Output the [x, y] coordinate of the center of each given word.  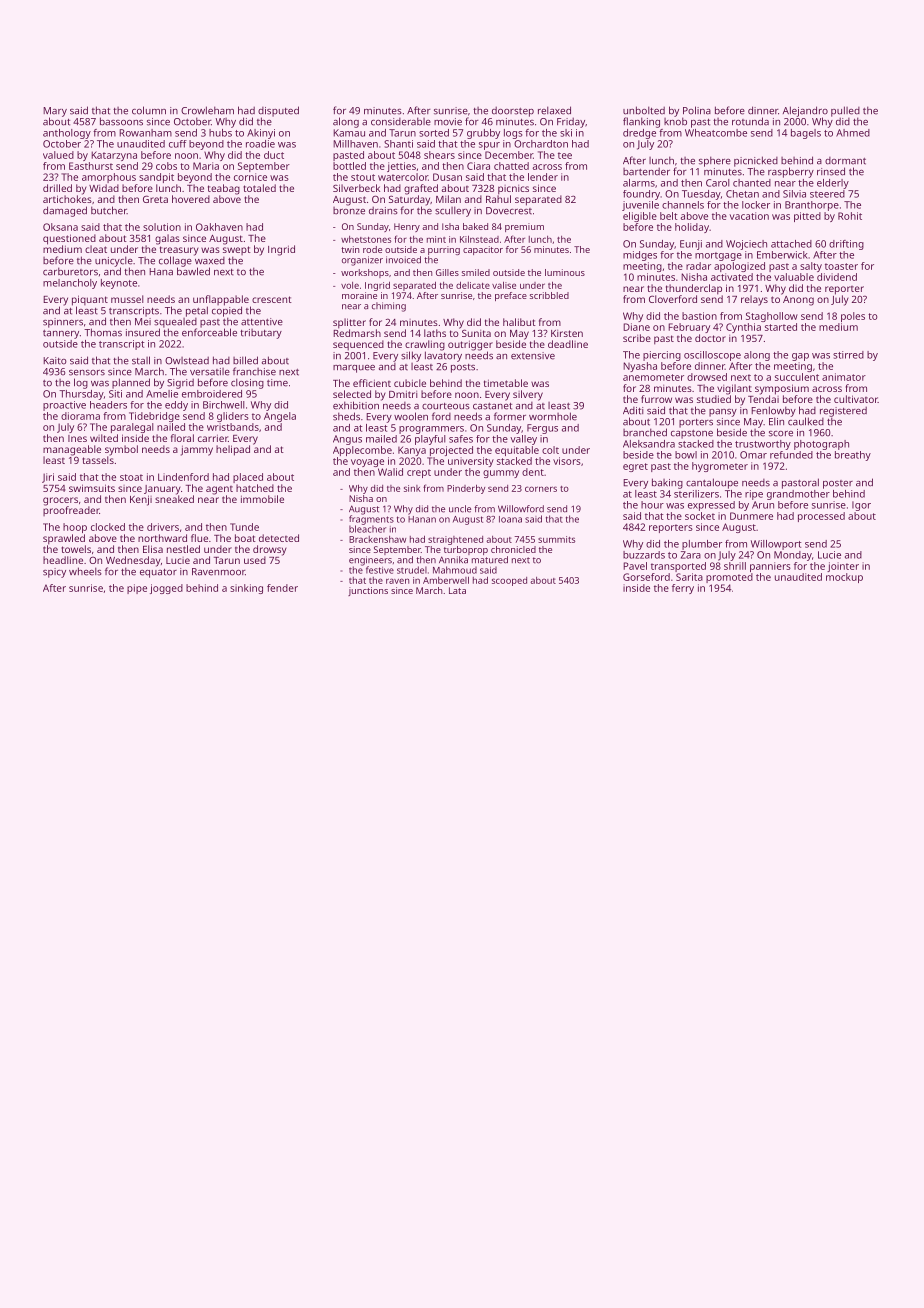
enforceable [209, 332]
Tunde [244, 527]
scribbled [549, 295]
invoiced [403, 260]
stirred [848, 355]
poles [853, 317]
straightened [455, 540]
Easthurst [91, 166]
